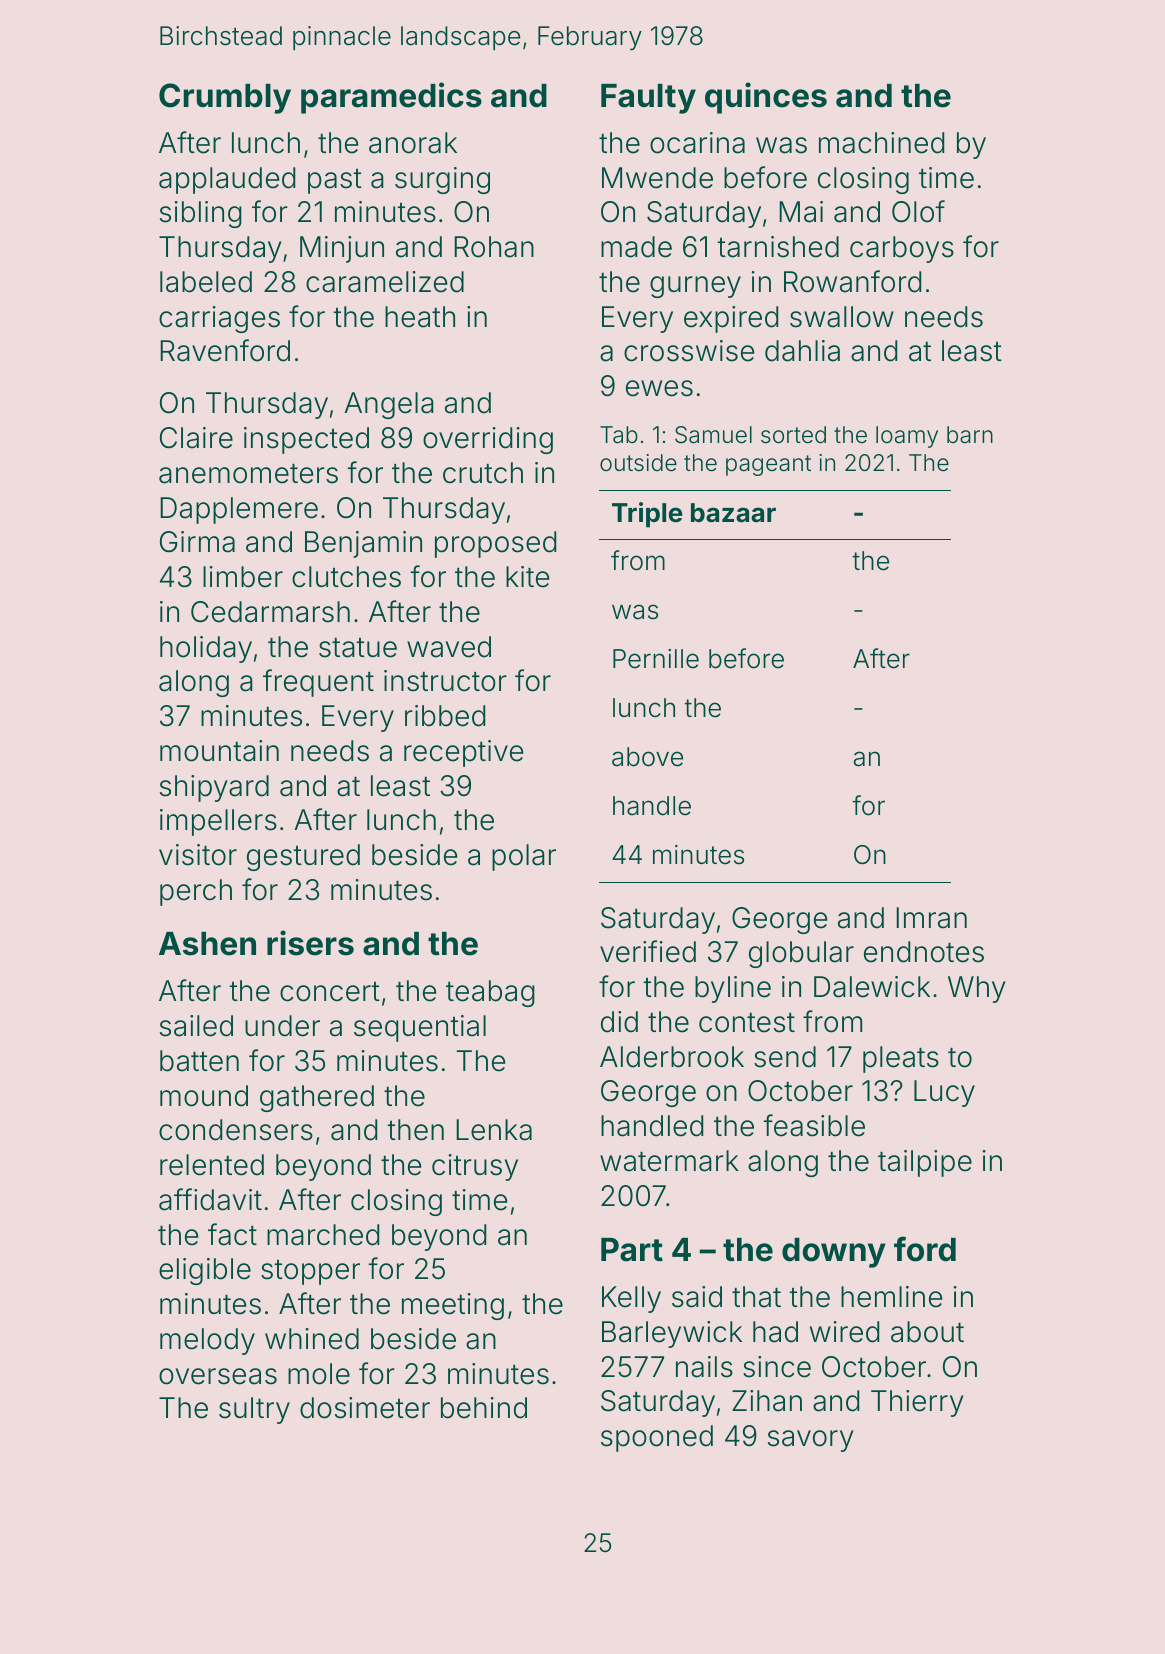 The height and width of the document is (1654, 1165). What do you see at coordinates (669, 1161) in the document?
I see `watermark` at bounding box center [669, 1161].
